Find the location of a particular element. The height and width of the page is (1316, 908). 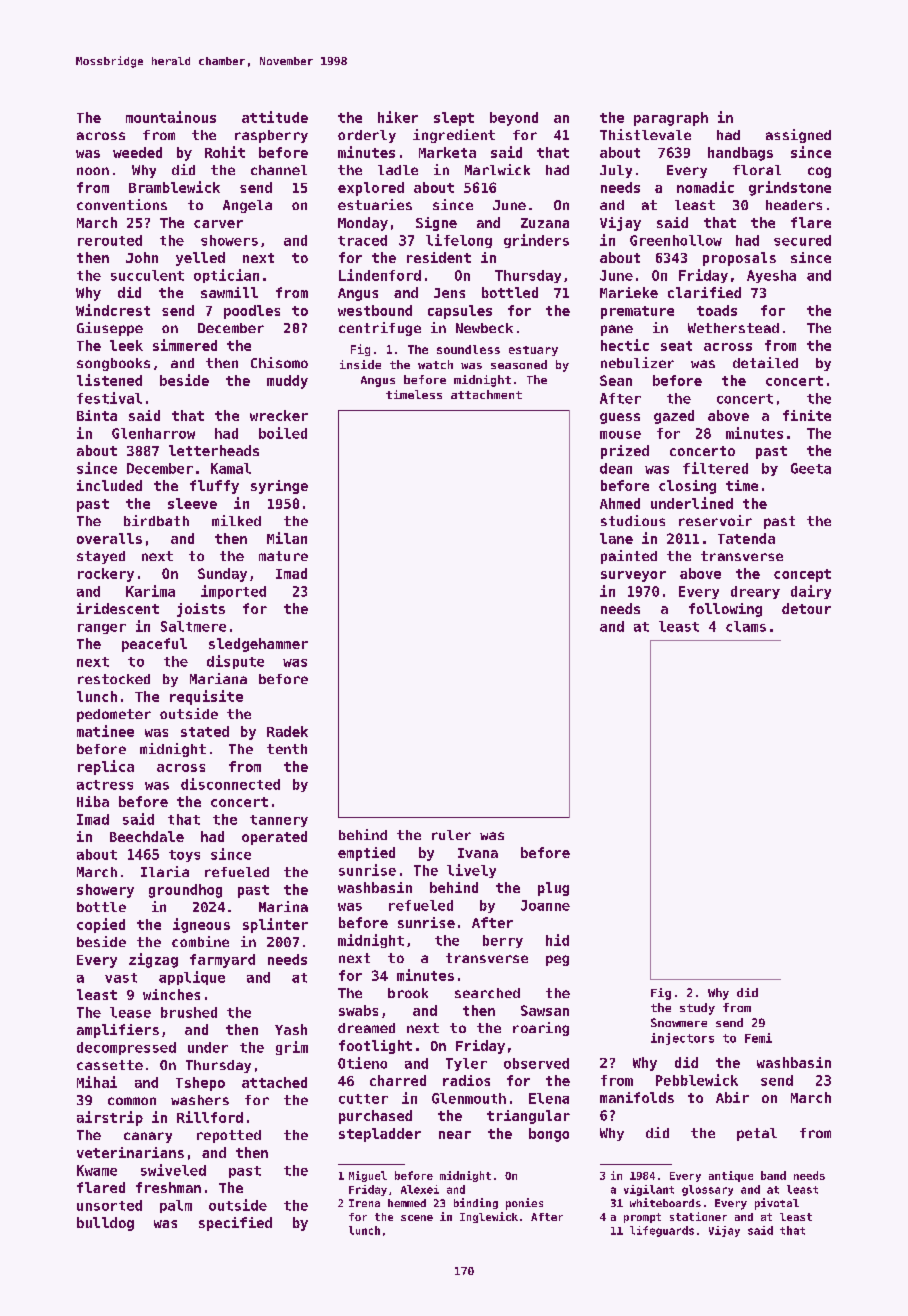

beyond is located at coordinates (514, 119).
